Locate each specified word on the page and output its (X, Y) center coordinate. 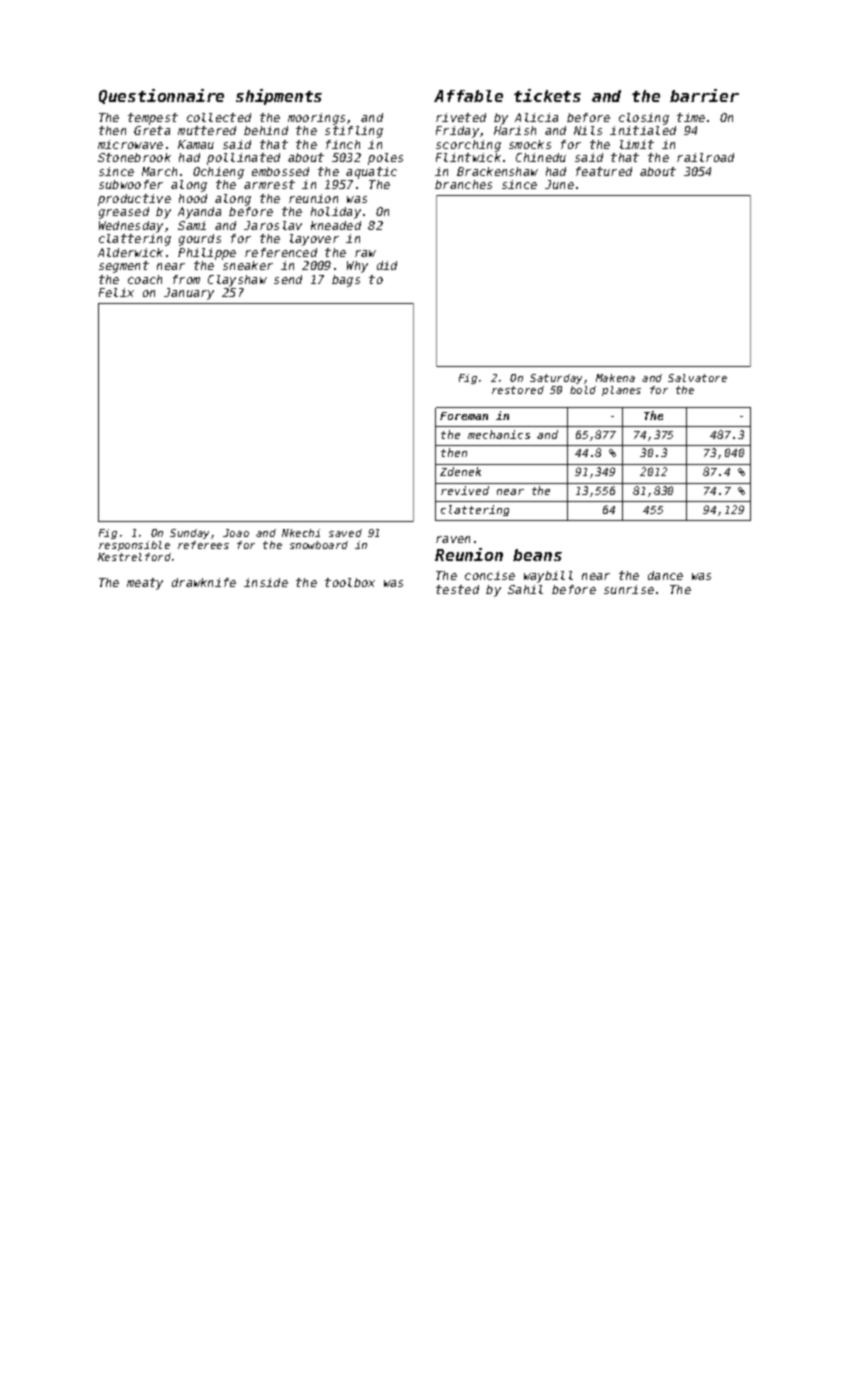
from (186, 279)
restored (518, 390)
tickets (547, 95)
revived (465, 490)
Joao (236, 533)
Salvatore (697, 378)
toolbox (350, 582)
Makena (615, 378)
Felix (116, 292)
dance (665, 575)
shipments (279, 97)
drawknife (204, 582)
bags (346, 281)
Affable (468, 96)
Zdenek (460, 471)
